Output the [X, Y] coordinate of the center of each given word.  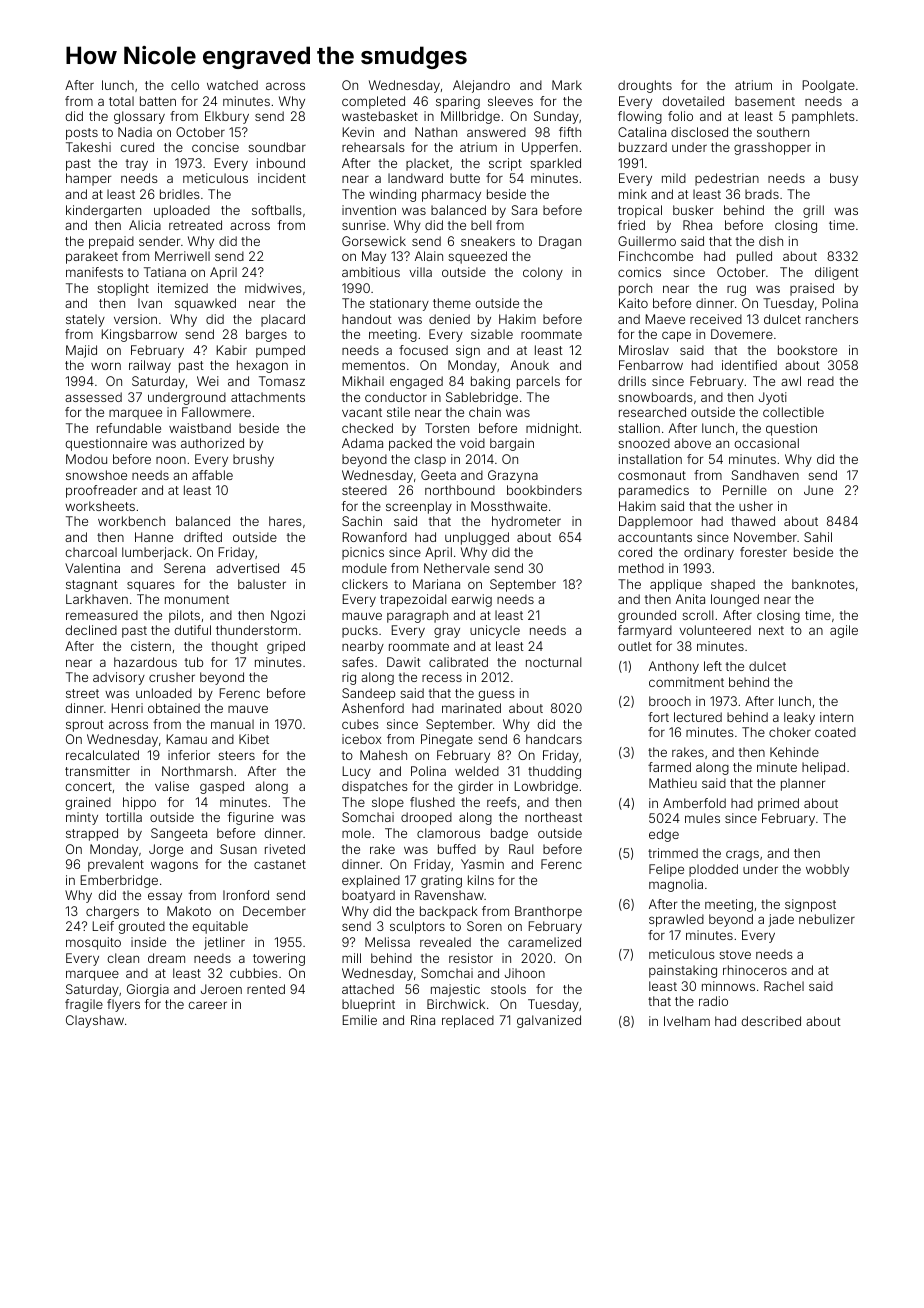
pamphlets [823, 117]
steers [236, 755]
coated [835, 732]
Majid [81, 351]
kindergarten [103, 211]
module [364, 568]
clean [123, 958]
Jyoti [772, 398]
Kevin [358, 132]
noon [171, 460]
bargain [512, 444]
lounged [735, 600]
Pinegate [447, 740]
